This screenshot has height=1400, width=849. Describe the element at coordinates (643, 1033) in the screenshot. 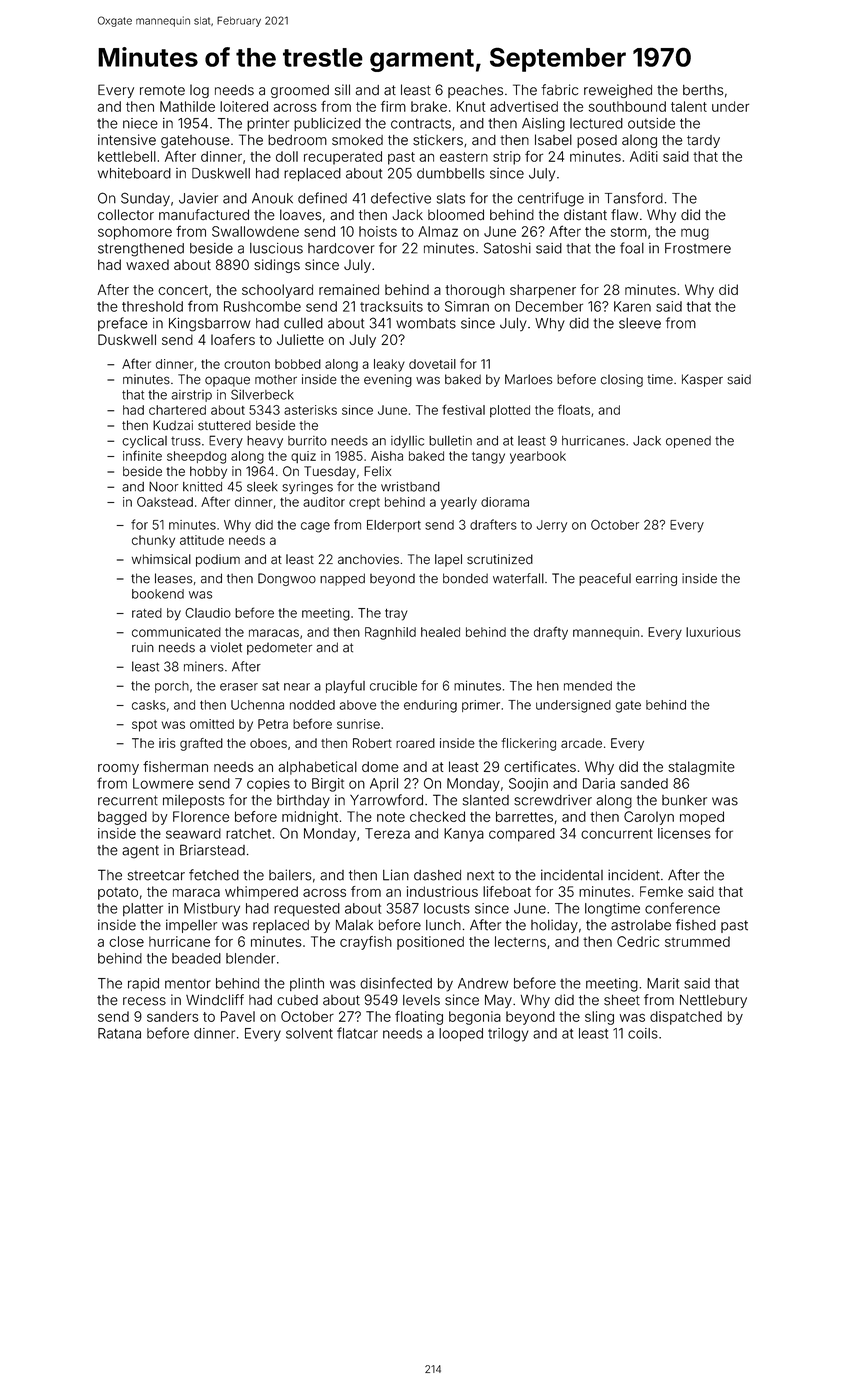

I see `coils` at that location.
